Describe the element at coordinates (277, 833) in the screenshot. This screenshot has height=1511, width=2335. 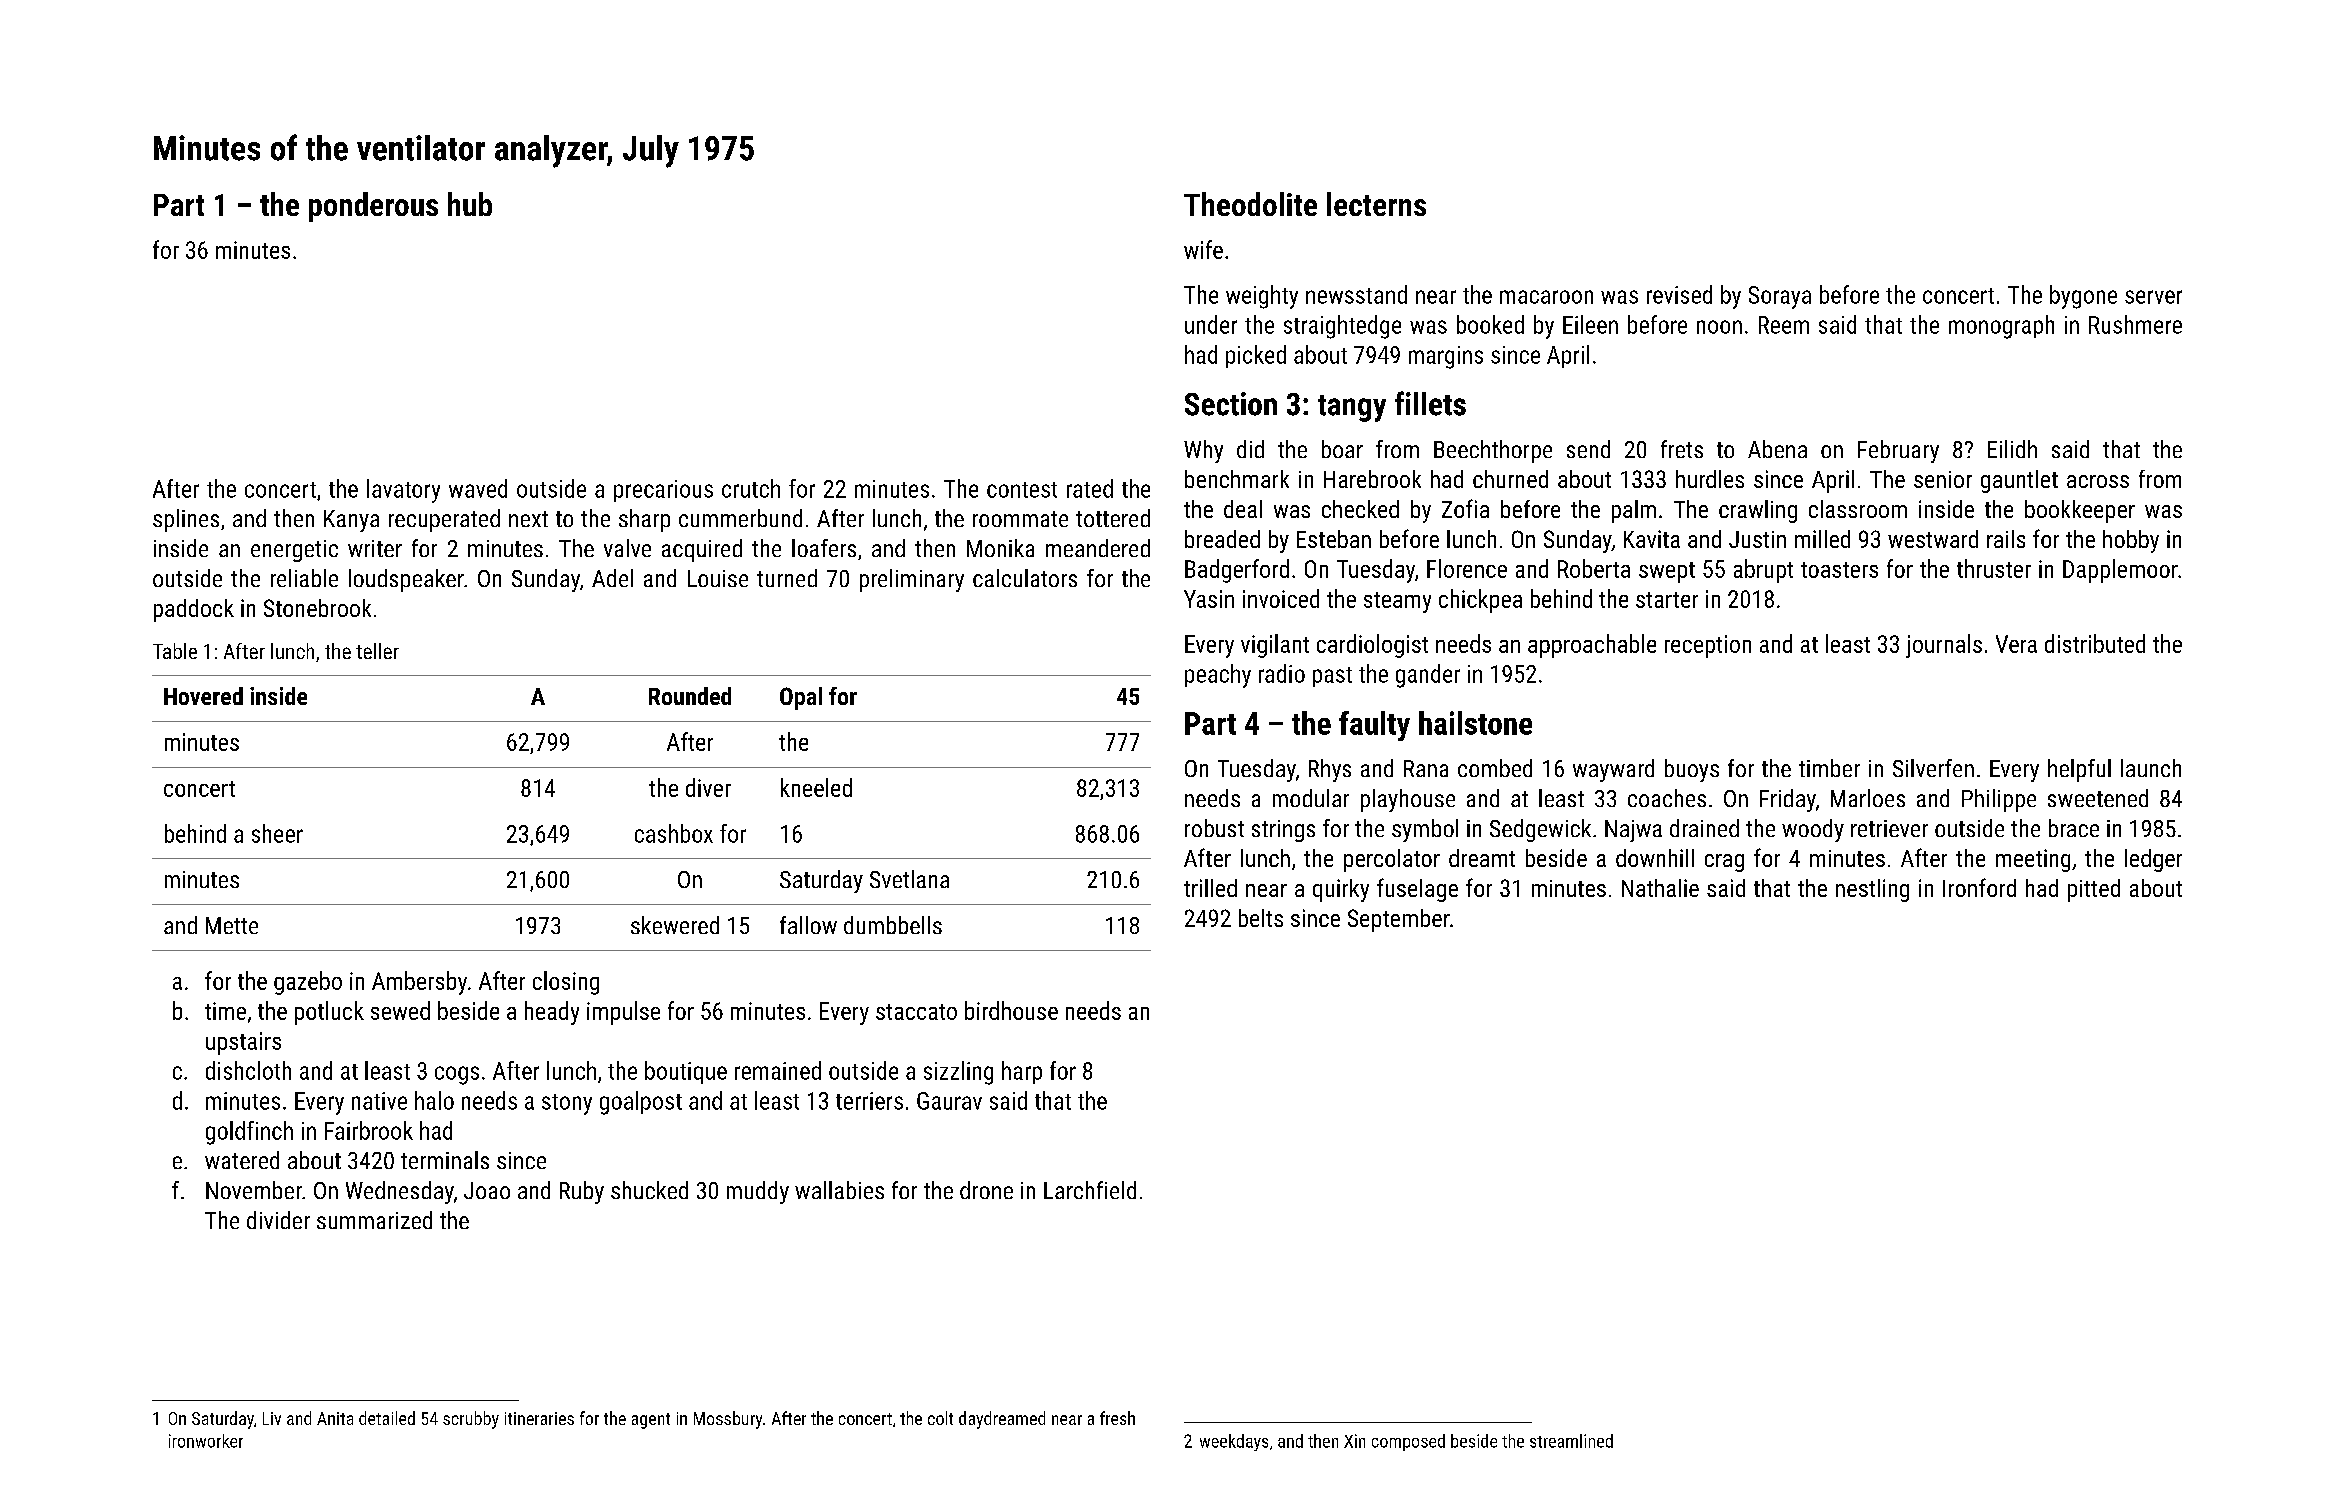
I see `sheer` at that location.
